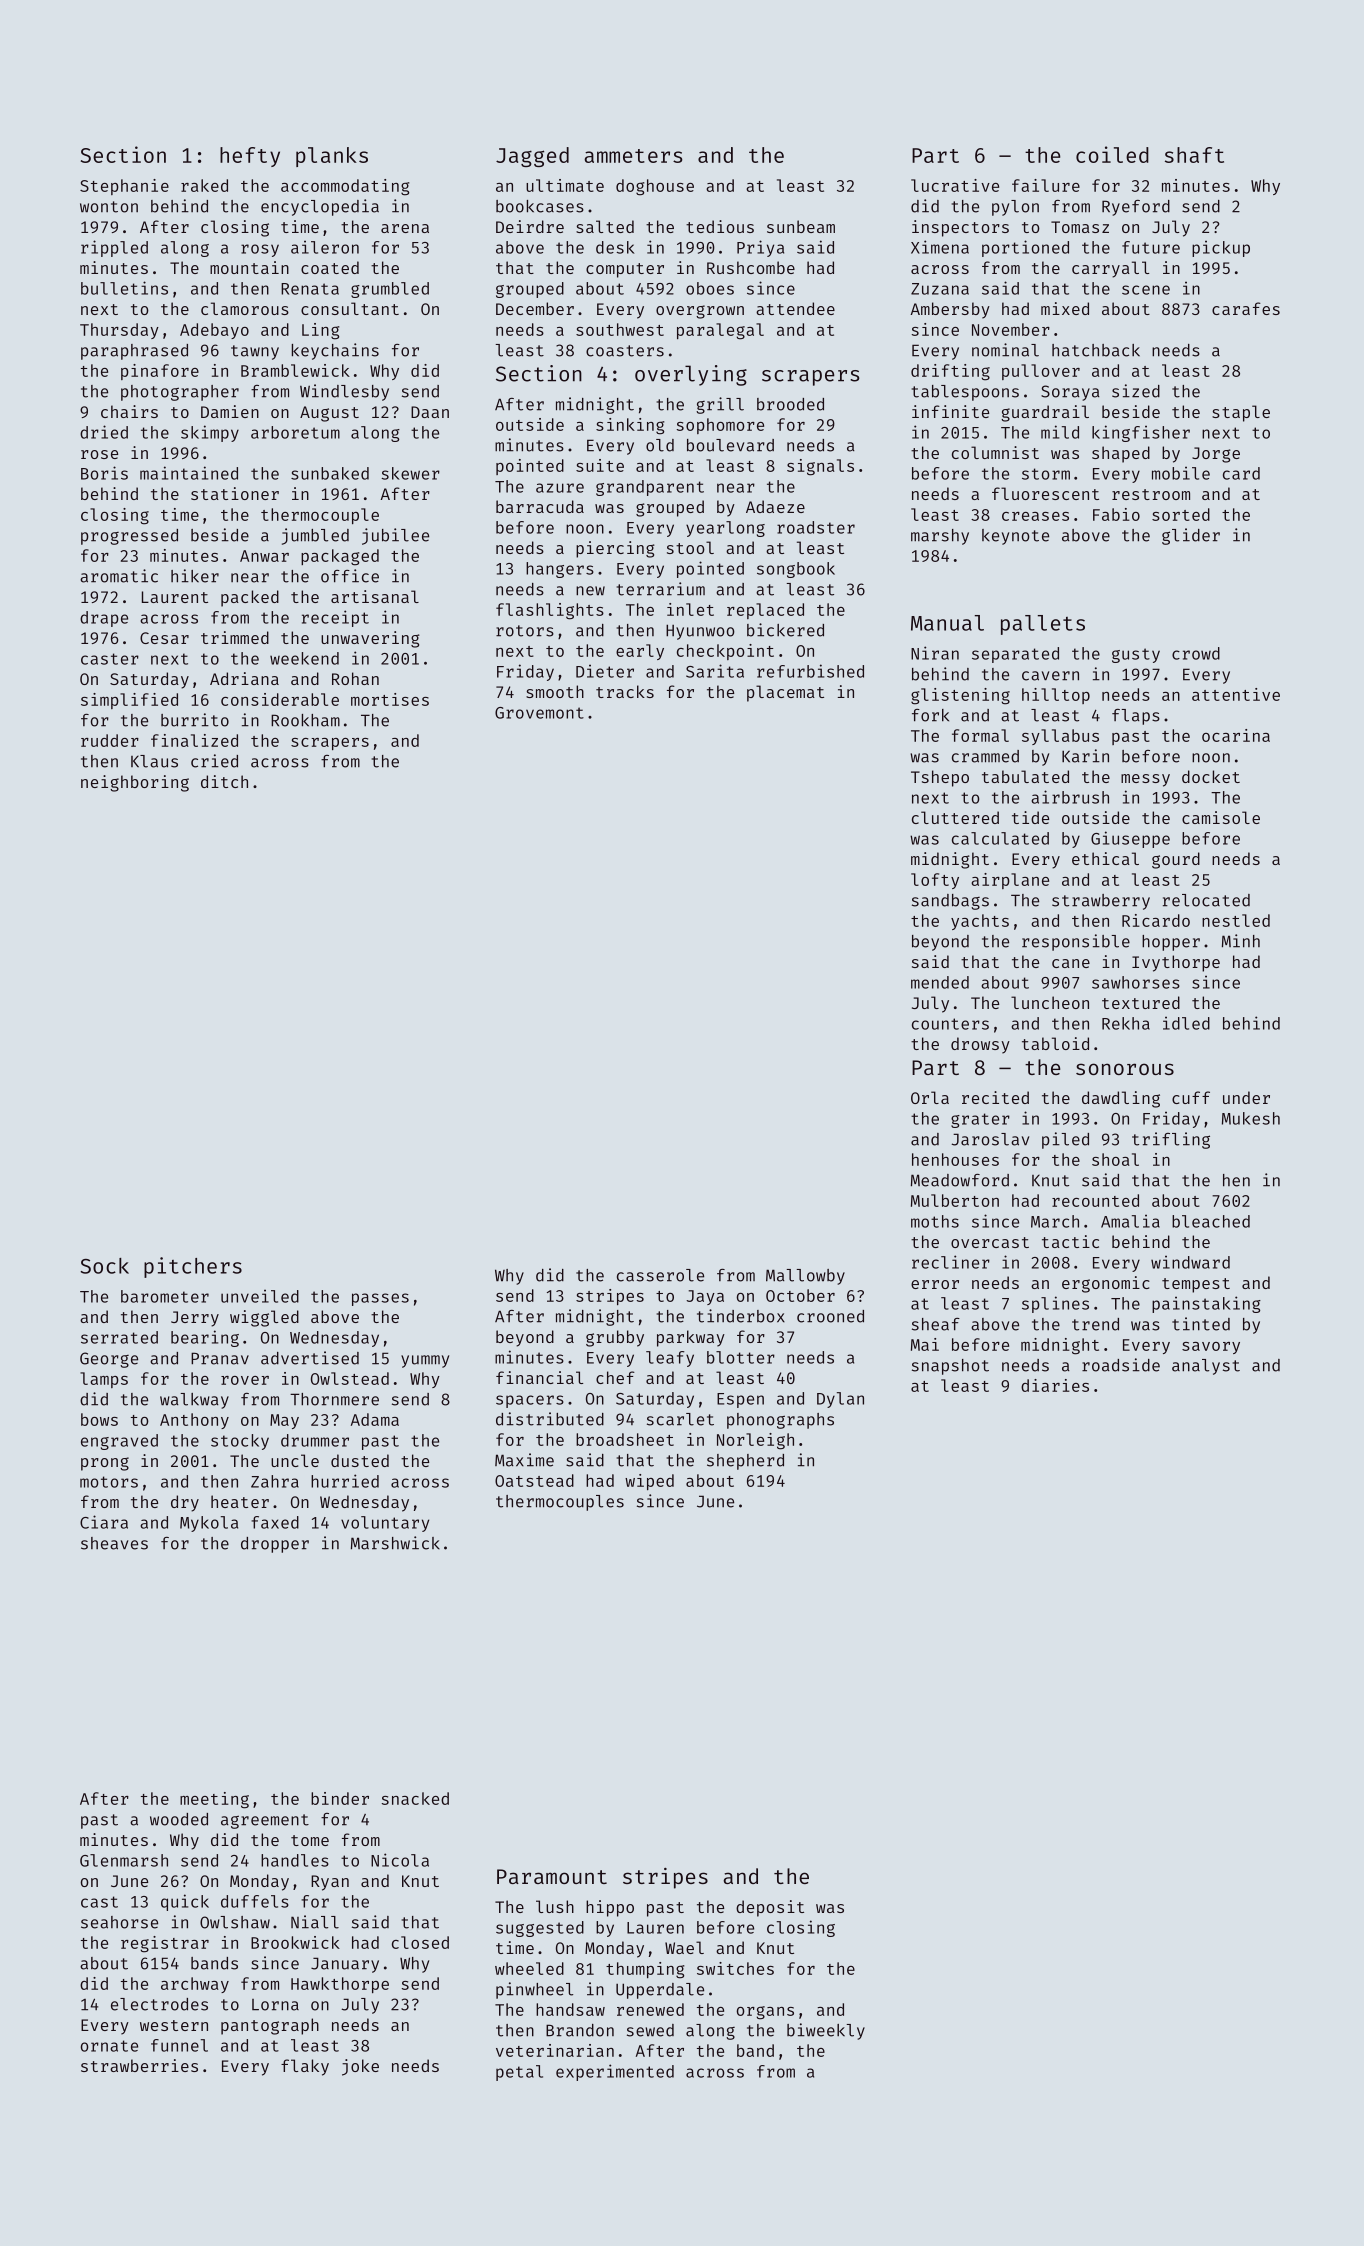  I want to click on considerable, so click(280, 699).
